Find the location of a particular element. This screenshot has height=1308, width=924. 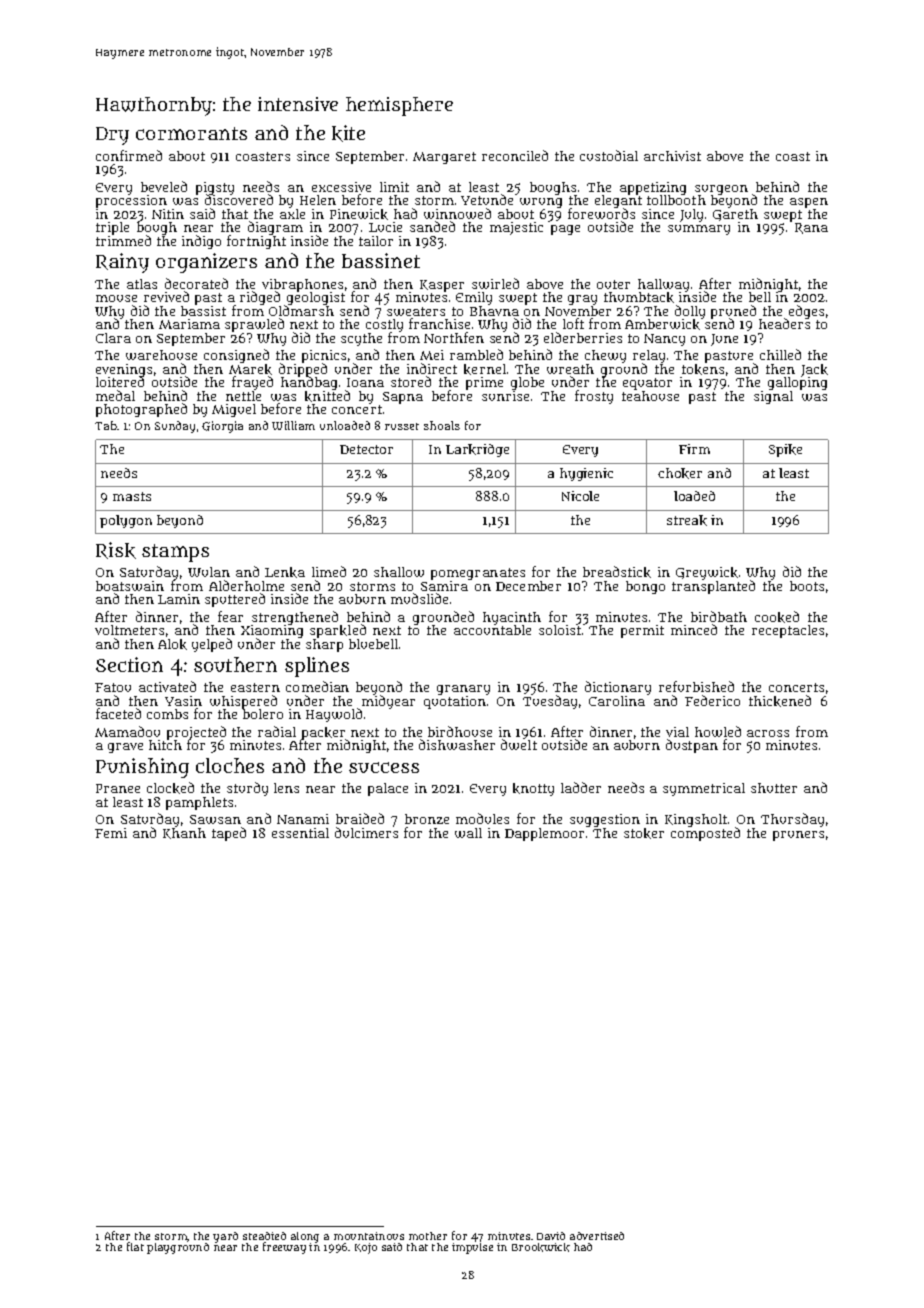

Larkridge is located at coordinates (477, 450).
